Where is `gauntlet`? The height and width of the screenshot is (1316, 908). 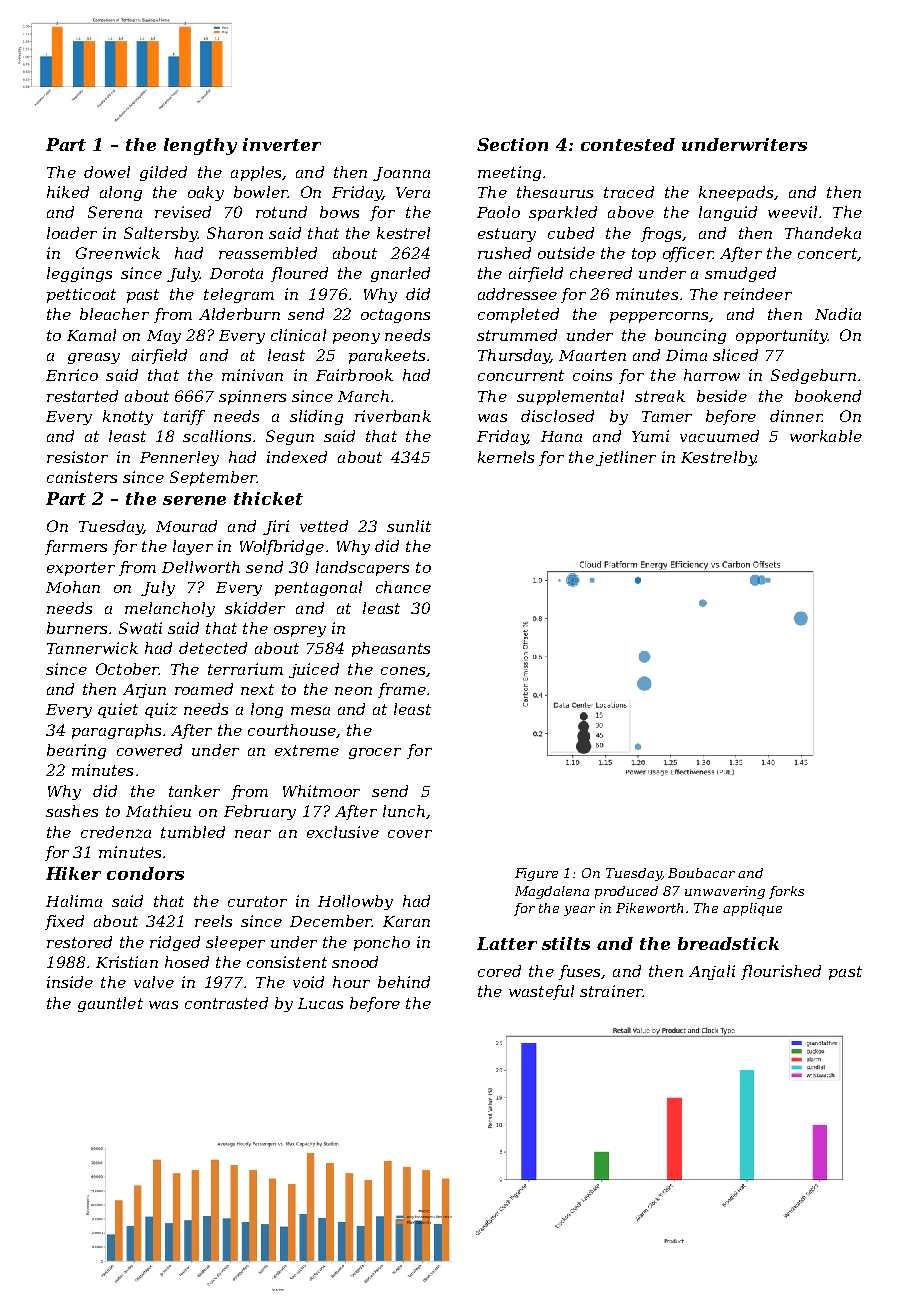
gauntlet is located at coordinates (110, 1004).
